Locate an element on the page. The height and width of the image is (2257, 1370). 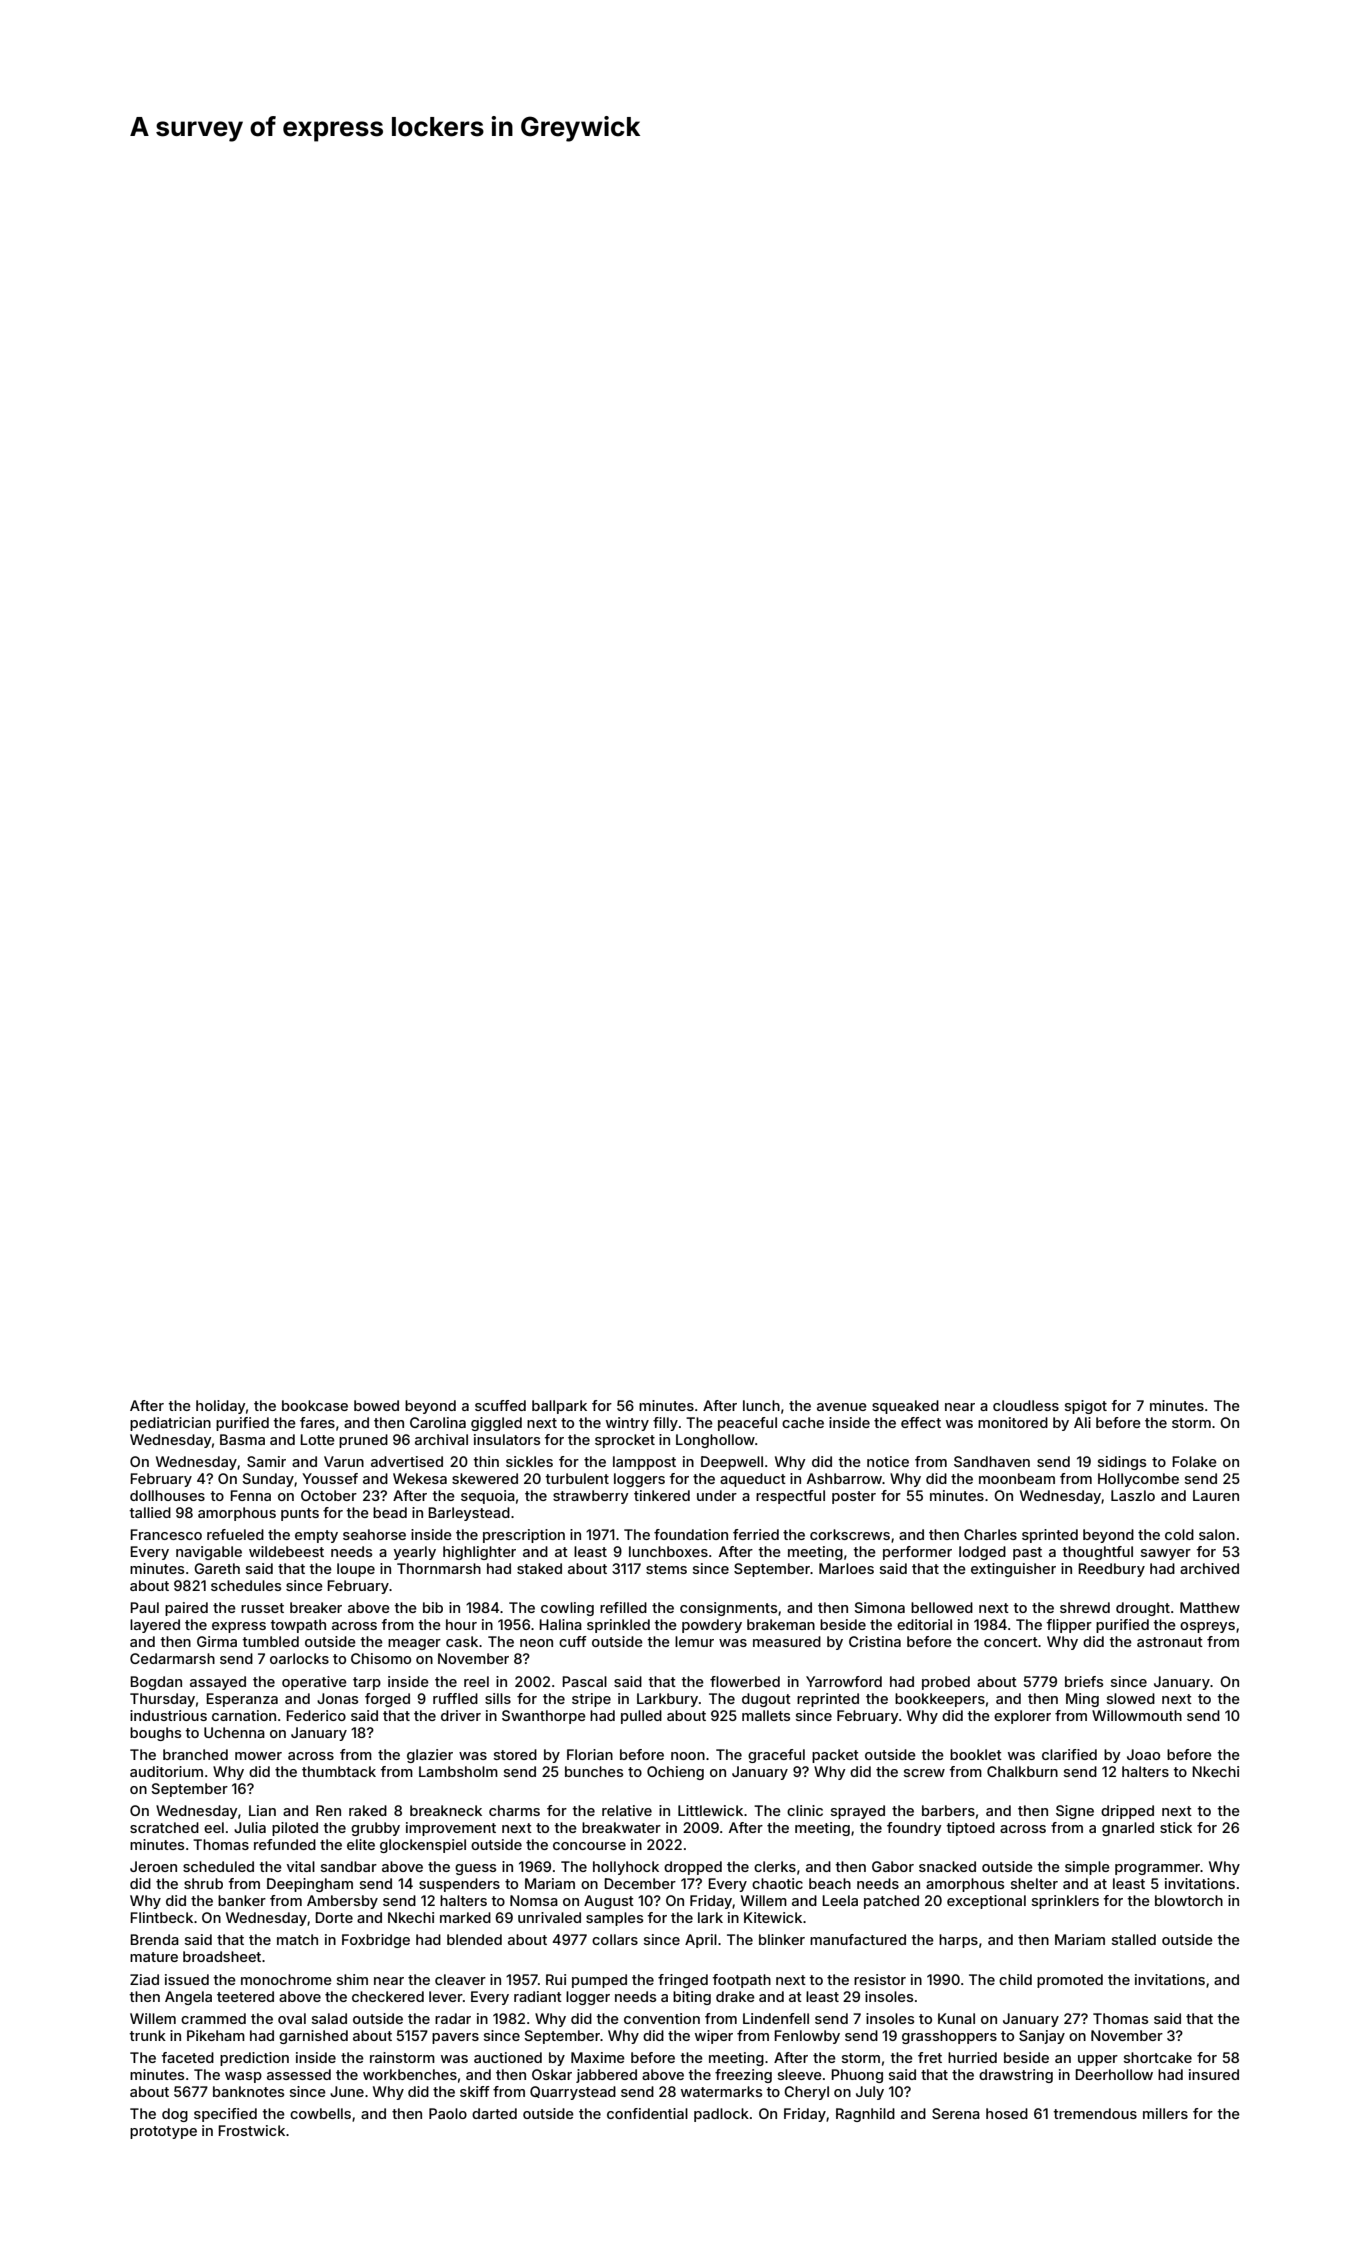
Serena is located at coordinates (956, 2113).
